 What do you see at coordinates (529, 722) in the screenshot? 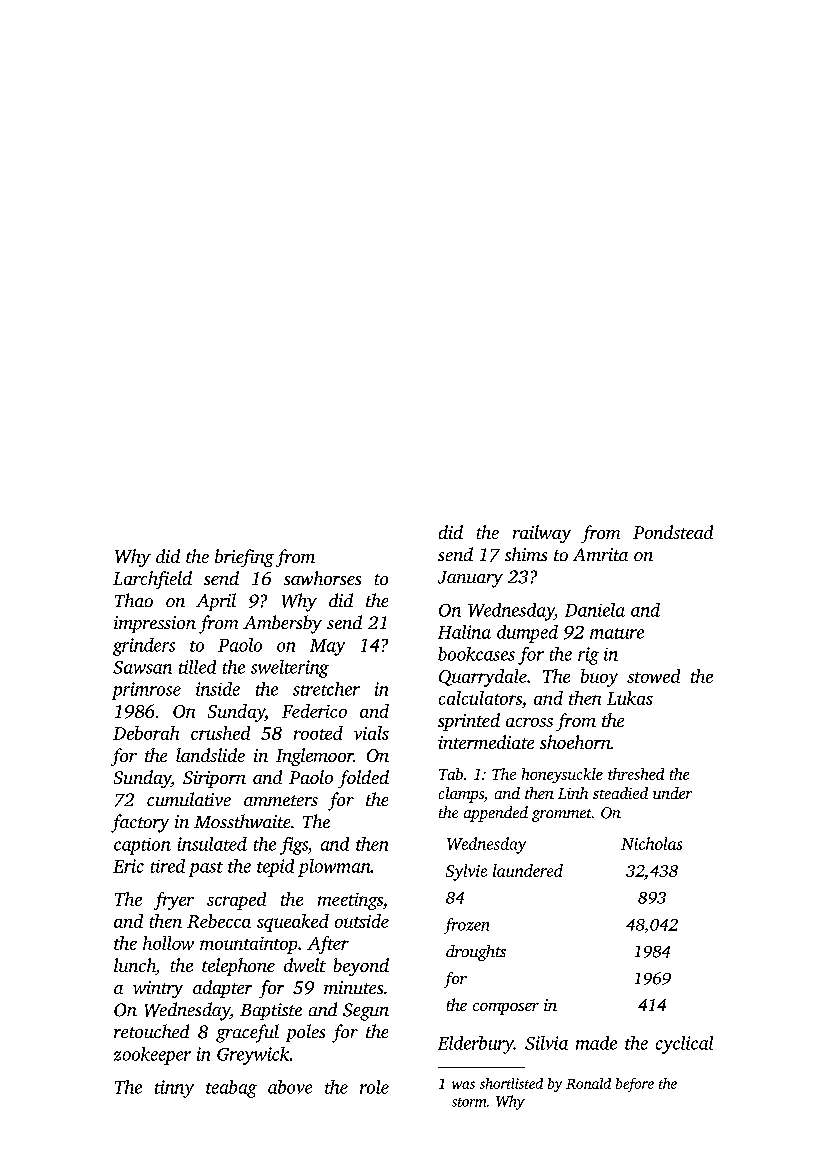
I see `across` at bounding box center [529, 722].
